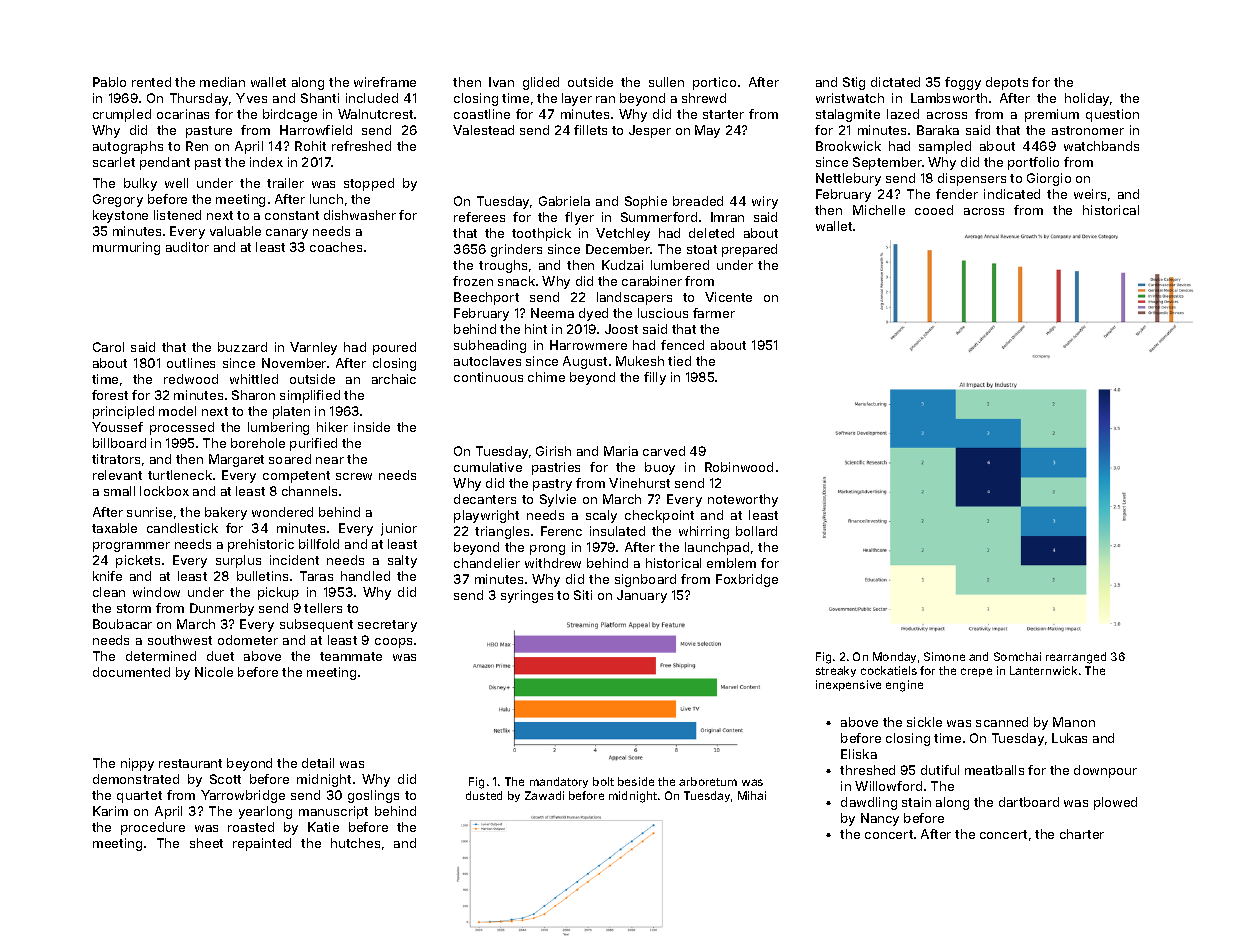 The image size is (1233, 952). I want to click on launchpad, so click(717, 548).
